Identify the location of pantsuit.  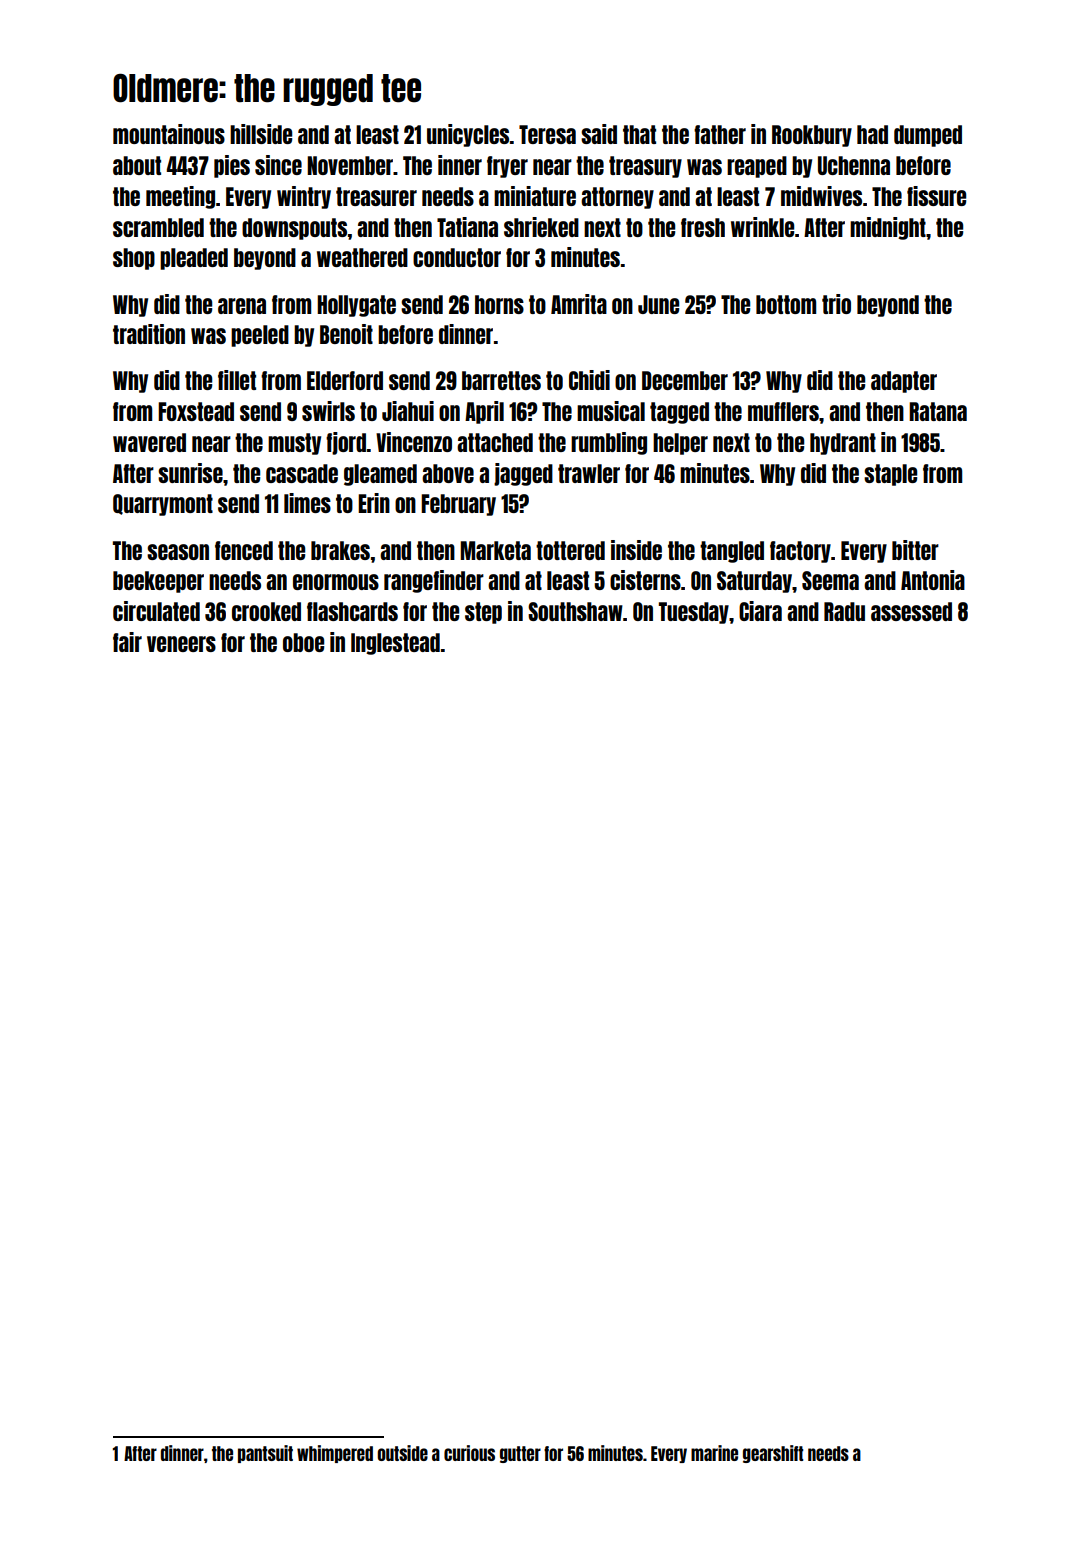
(265, 1454).
